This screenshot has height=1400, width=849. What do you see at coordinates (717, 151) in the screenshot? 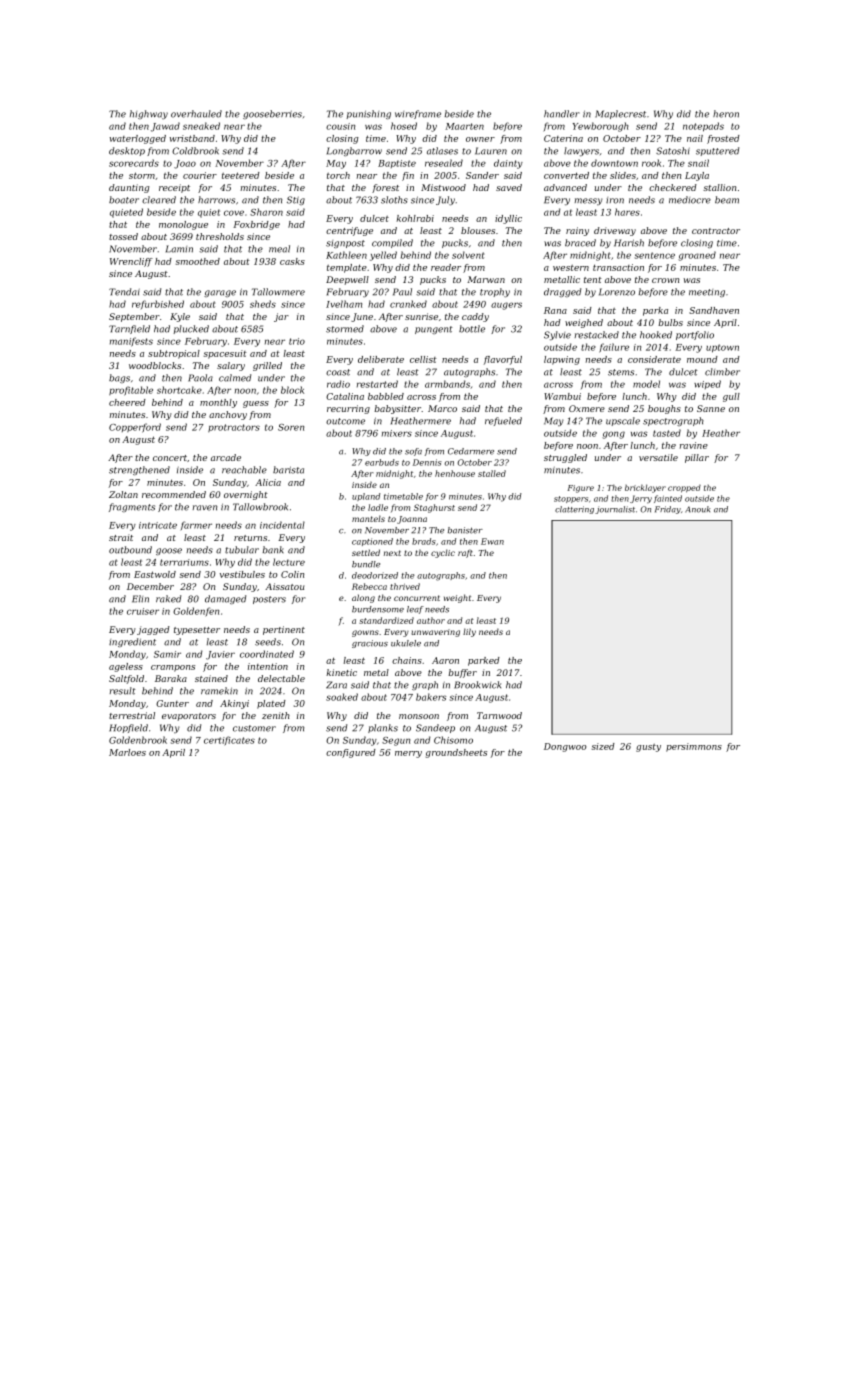
I see `sputtered` at bounding box center [717, 151].
